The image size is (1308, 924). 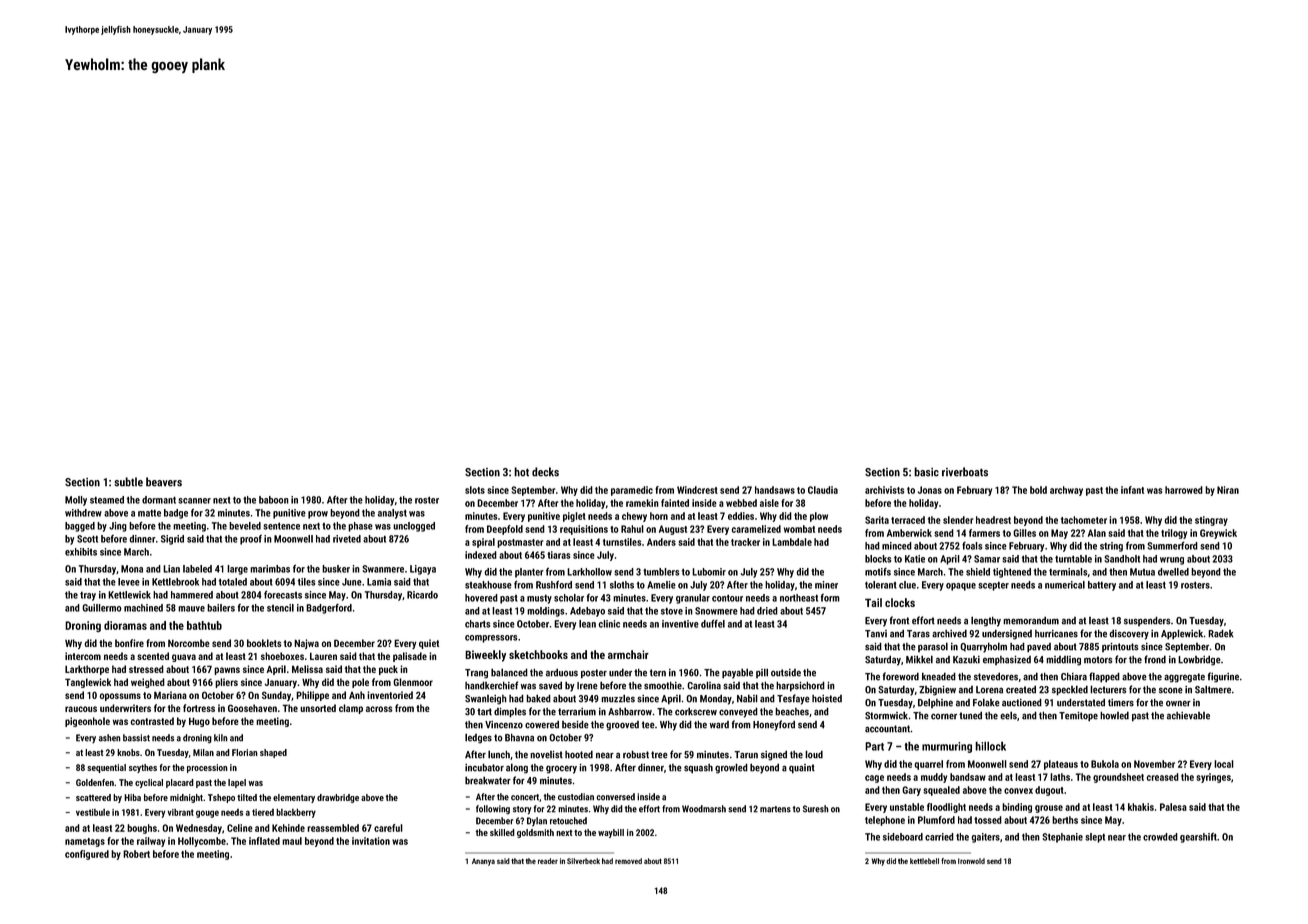 What do you see at coordinates (716, 699) in the screenshot?
I see `Monday` at bounding box center [716, 699].
